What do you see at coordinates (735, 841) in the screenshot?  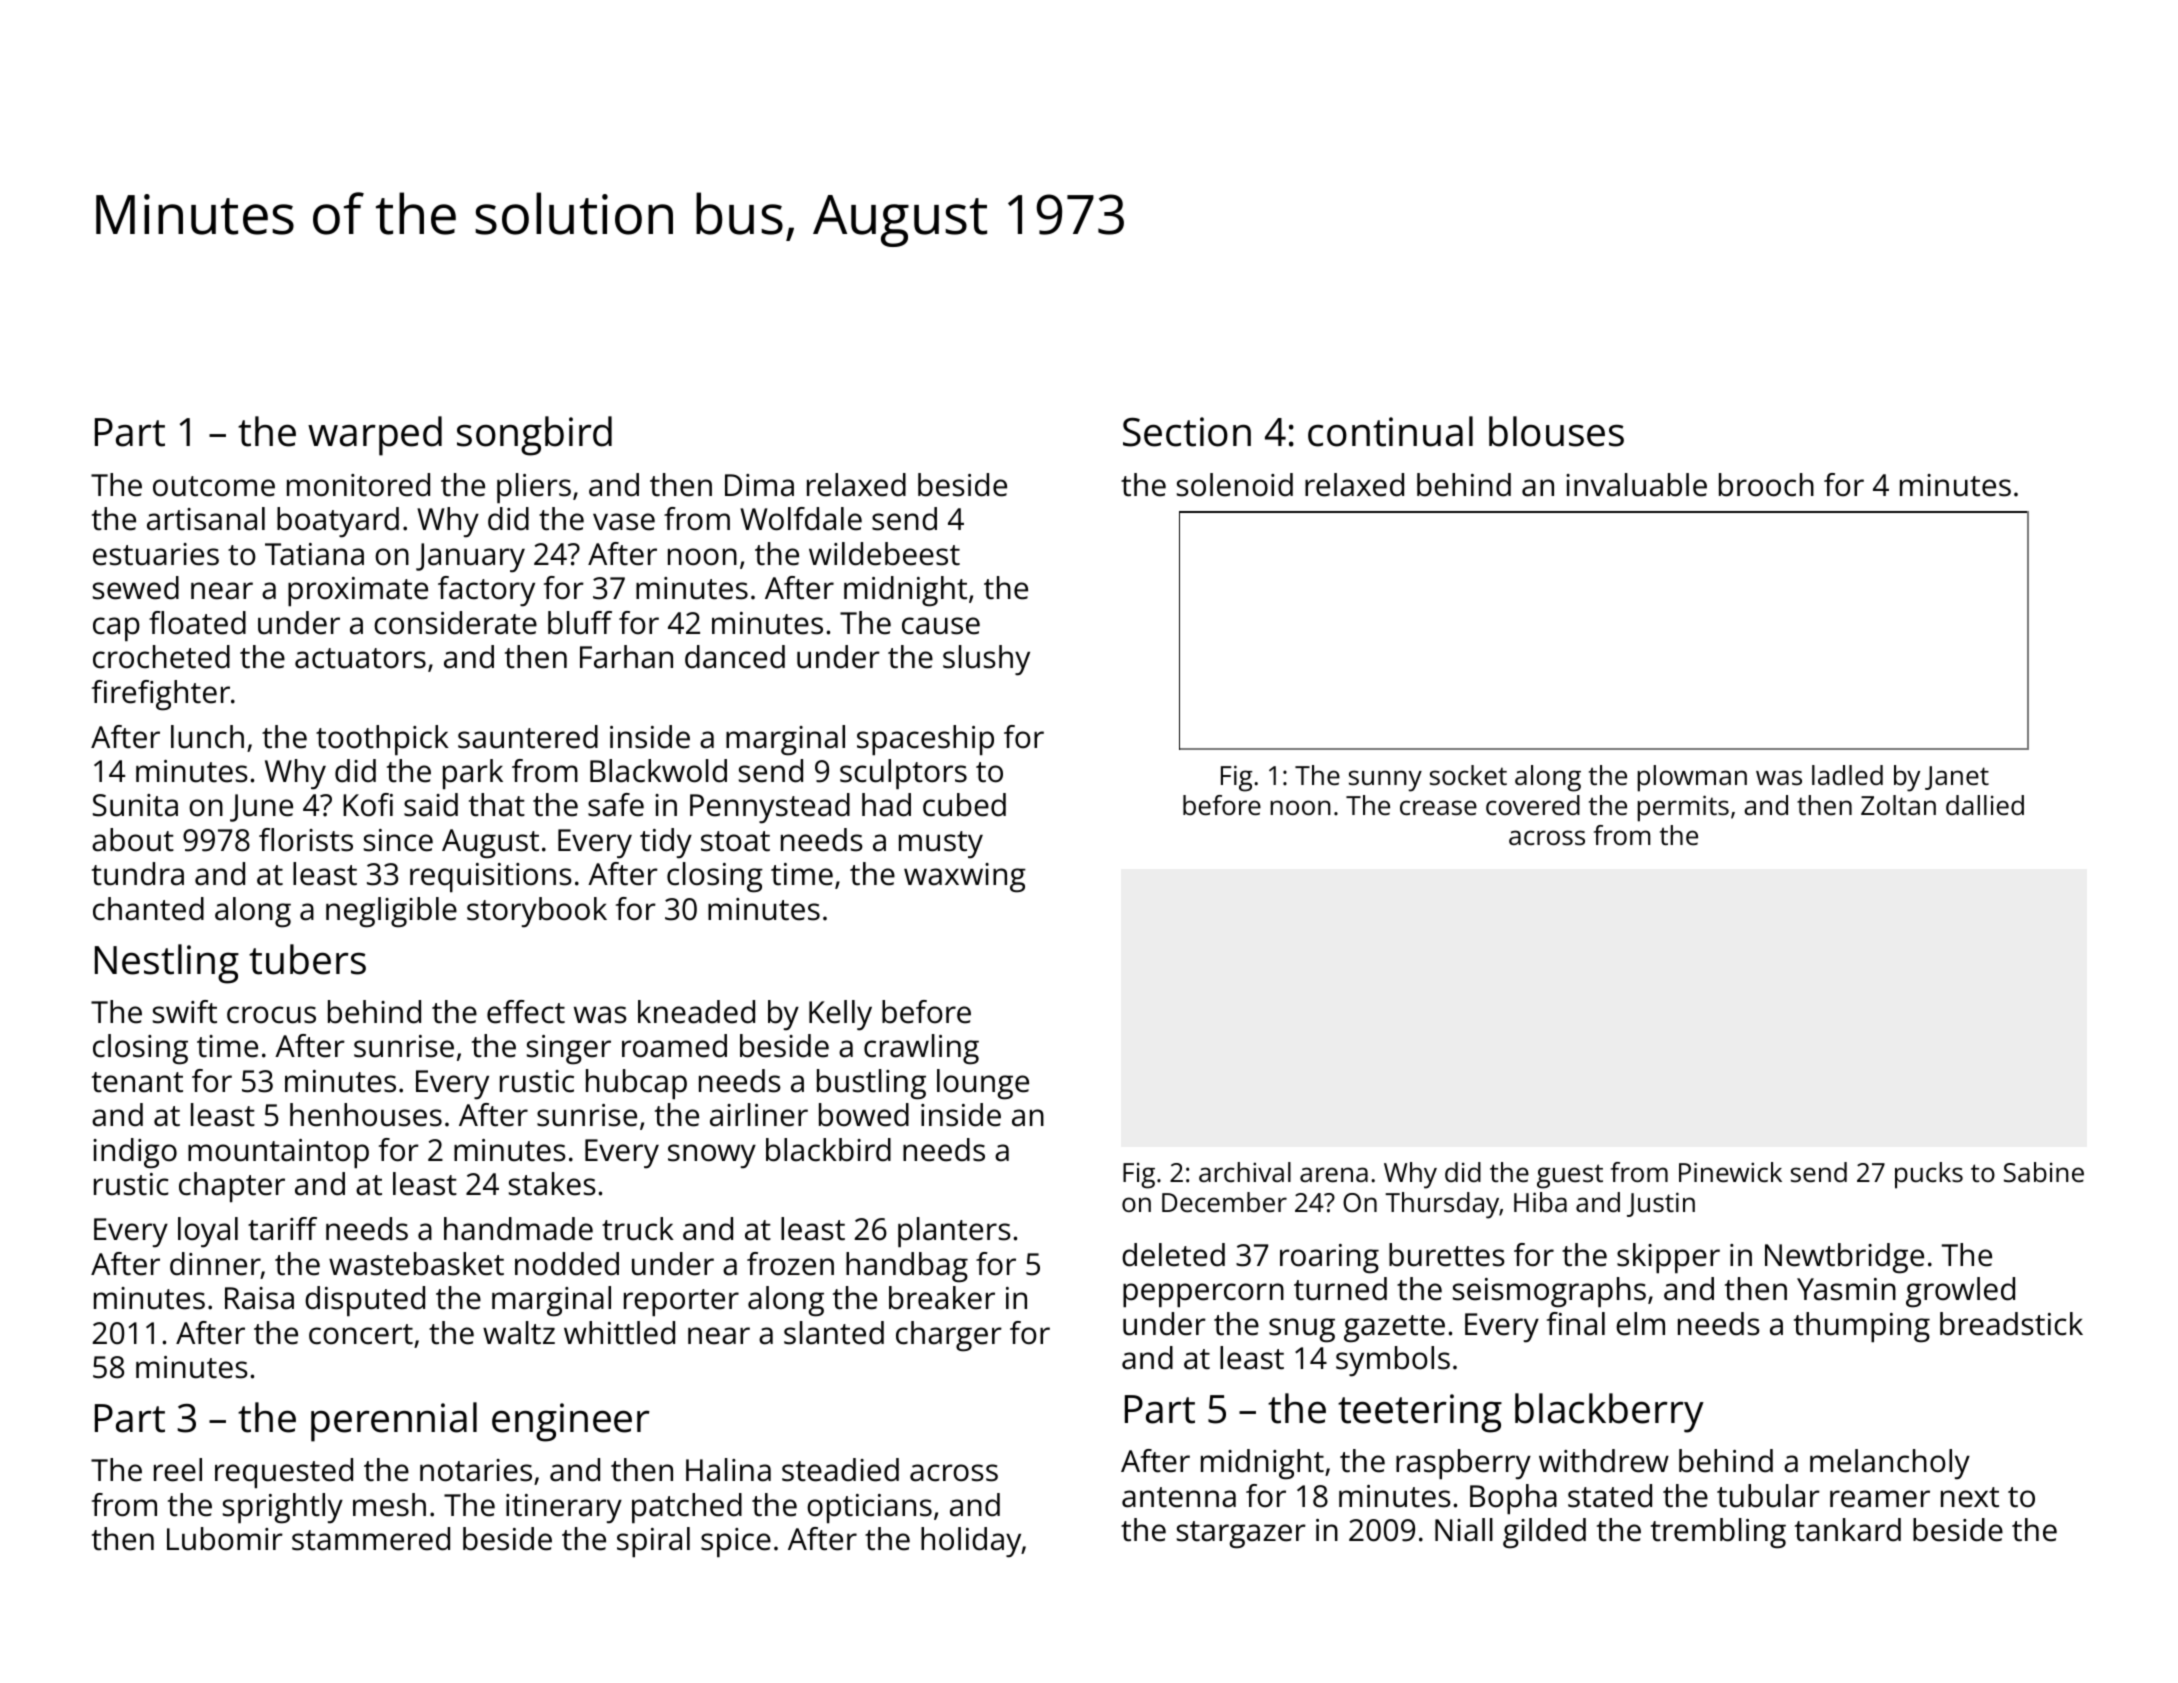 I see `stoat` at bounding box center [735, 841].
